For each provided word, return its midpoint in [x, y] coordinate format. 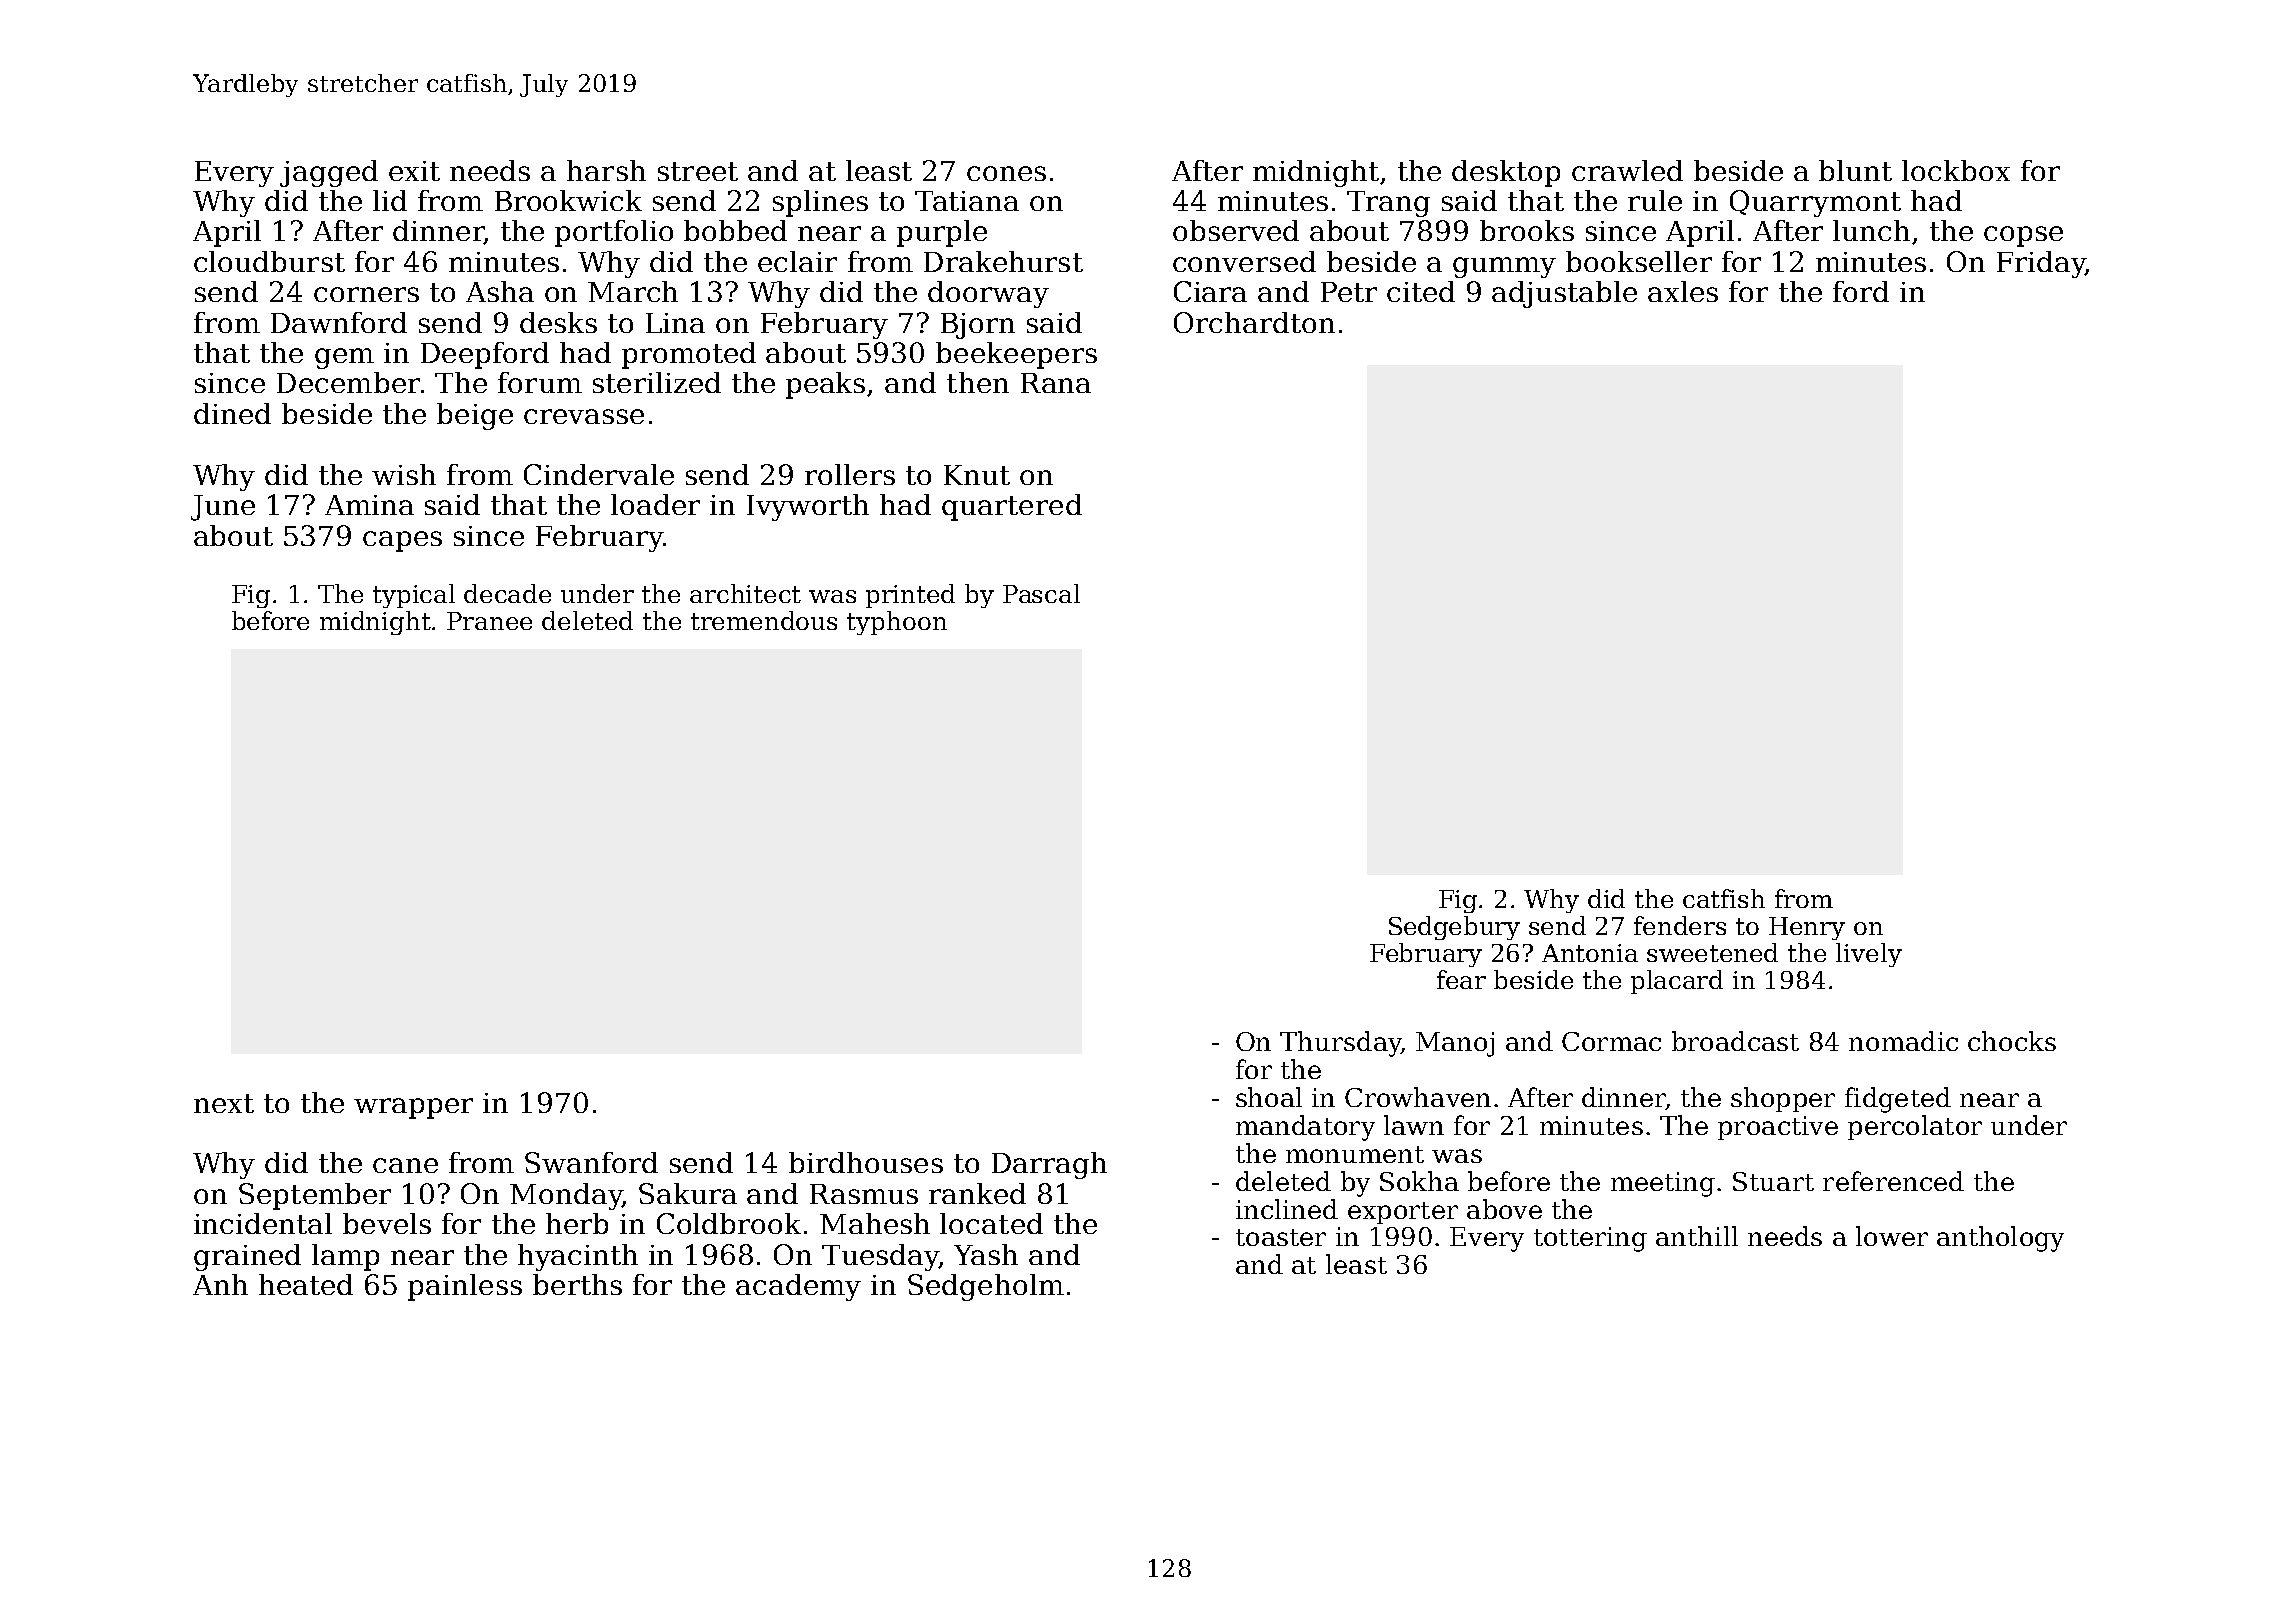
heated [306, 1284]
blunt [1855, 170]
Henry [1807, 928]
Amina [369, 505]
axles [1683, 291]
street [698, 171]
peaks [825, 385]
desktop [1506, 173]
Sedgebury [1454, 928]
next [224, 1103]
